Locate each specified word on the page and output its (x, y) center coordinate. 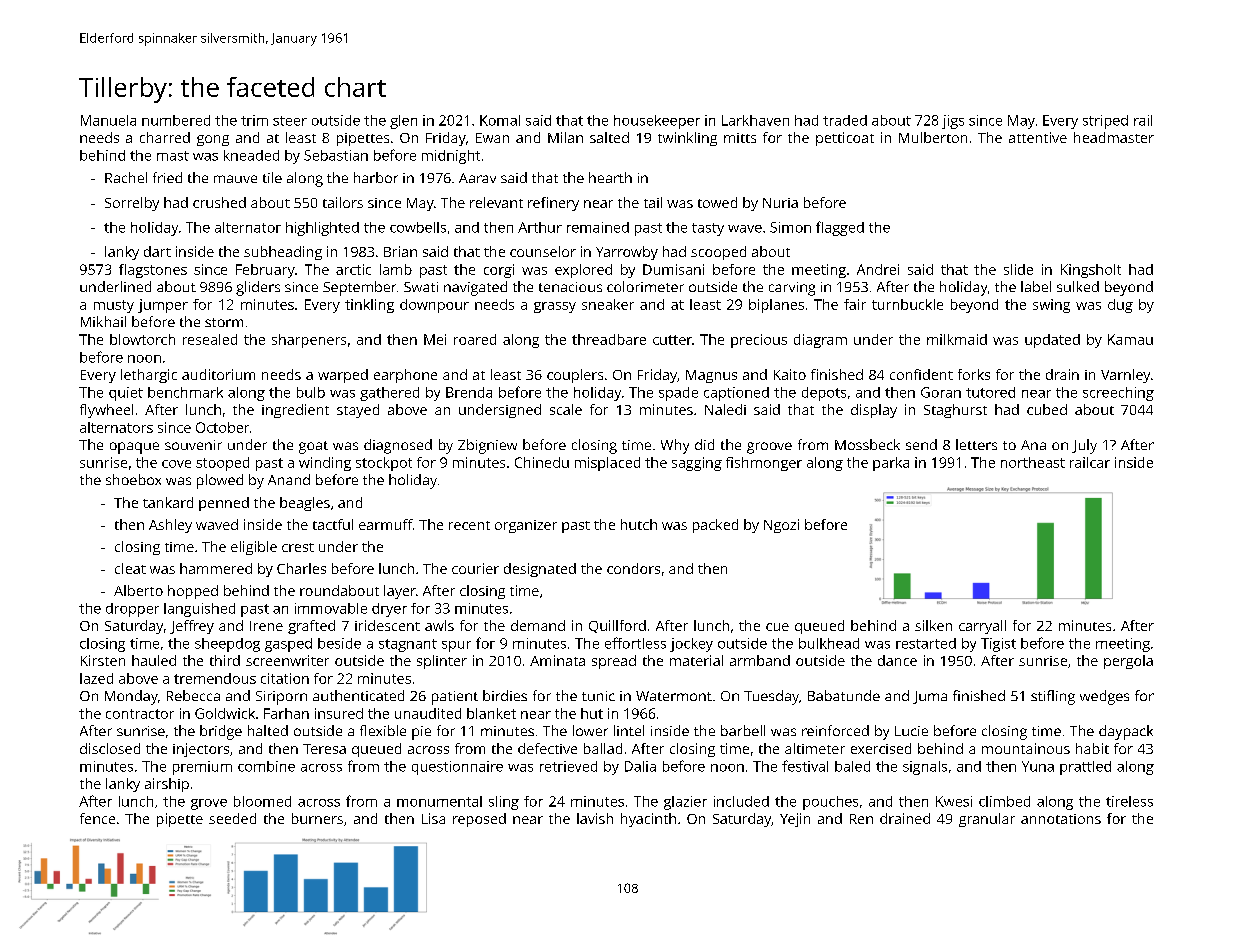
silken (933, 625)
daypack (1126, 732)
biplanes (776, 306)
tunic (598, 696)
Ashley (170, 526)
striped (1105, 122)
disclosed (110, 748)
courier (475, 568)
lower (590, 730)
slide (1018, 269)
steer (290, 121)
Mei (435, 339)
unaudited (428, 713)
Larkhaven (755, 120)
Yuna (1038, 766)
